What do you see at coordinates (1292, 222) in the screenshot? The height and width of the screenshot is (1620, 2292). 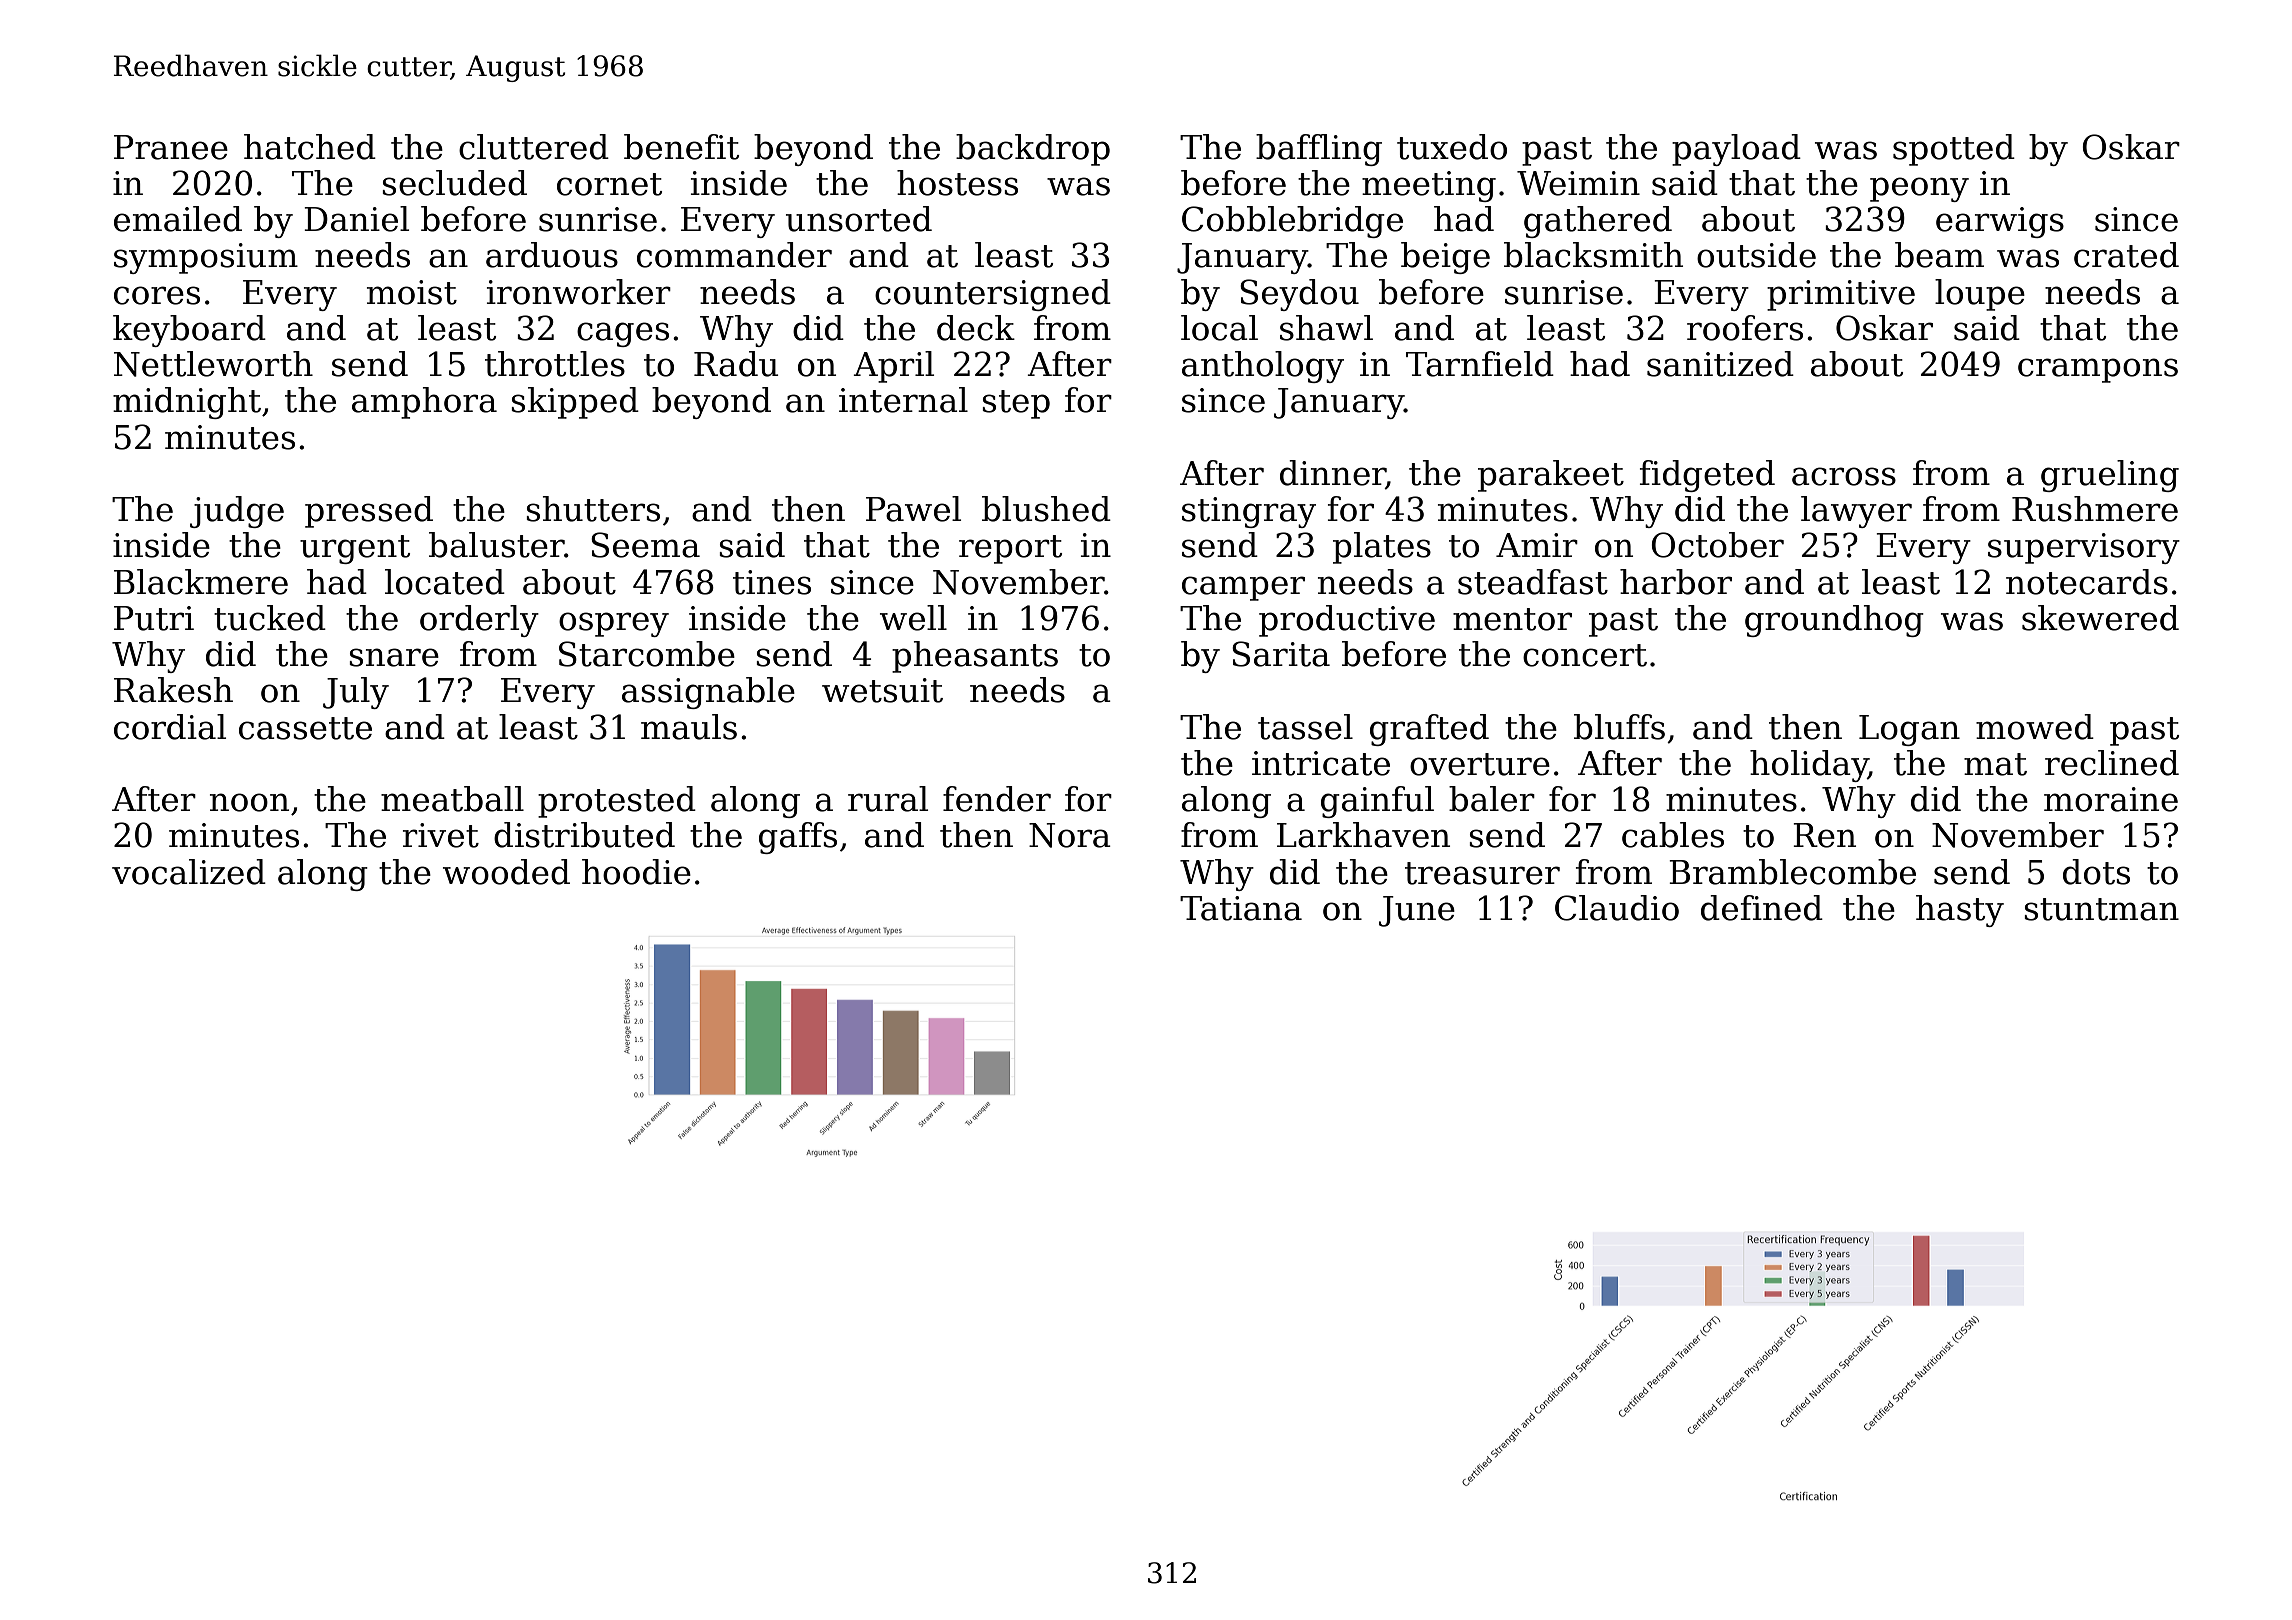 I see `Cobblebridge` at bounding box center [1292, 222].
